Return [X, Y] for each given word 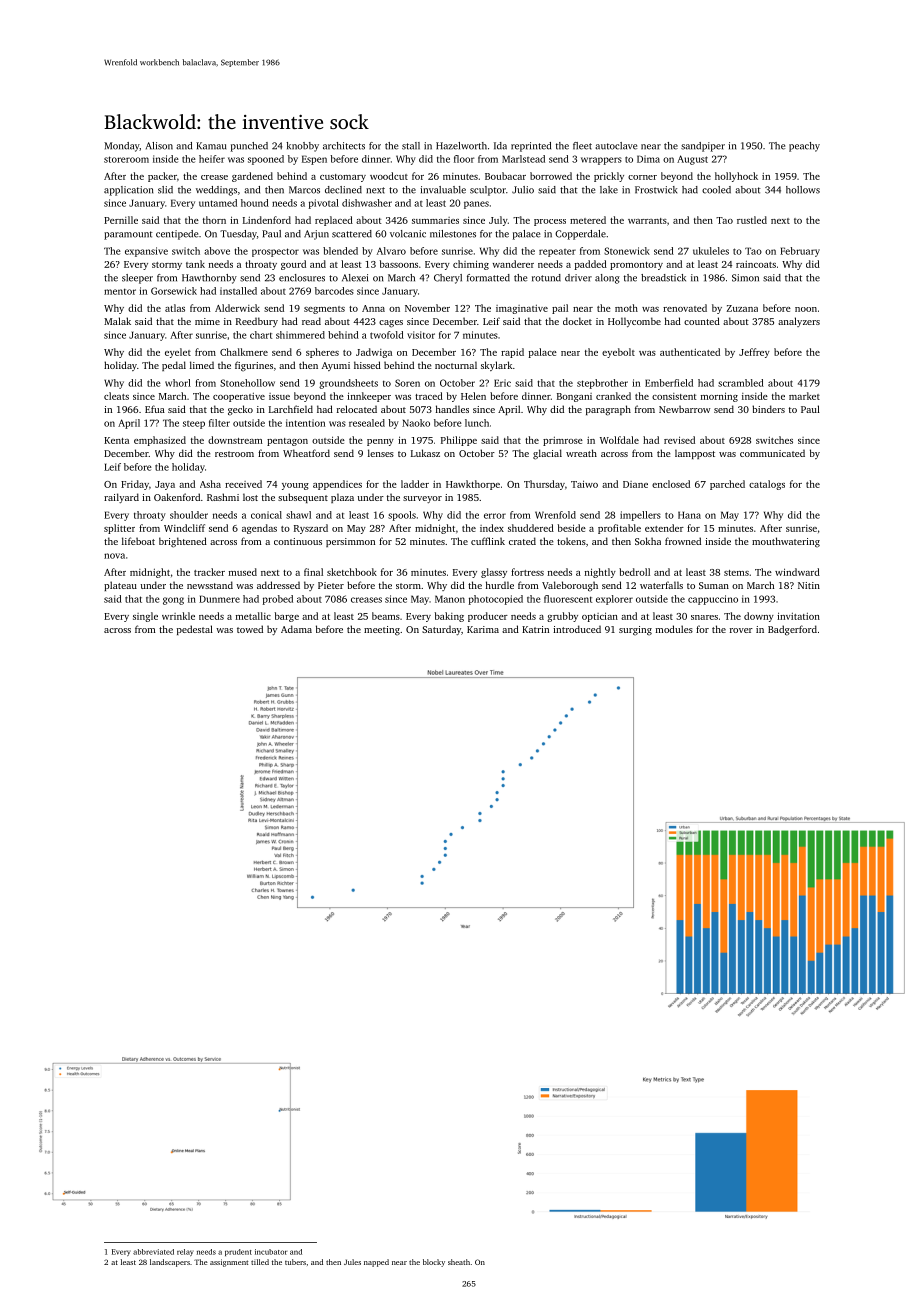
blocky [434, 1263]
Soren [407, 383]
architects [344, 146]
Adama [296, 629]
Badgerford [792, 630]
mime [207, 321]
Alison [159, 146]
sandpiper [703, 147]
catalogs [767, 485]
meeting [382, 631]
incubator [271, 1252]
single [145, 617]
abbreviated [153, 1252]
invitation [798, 616]
